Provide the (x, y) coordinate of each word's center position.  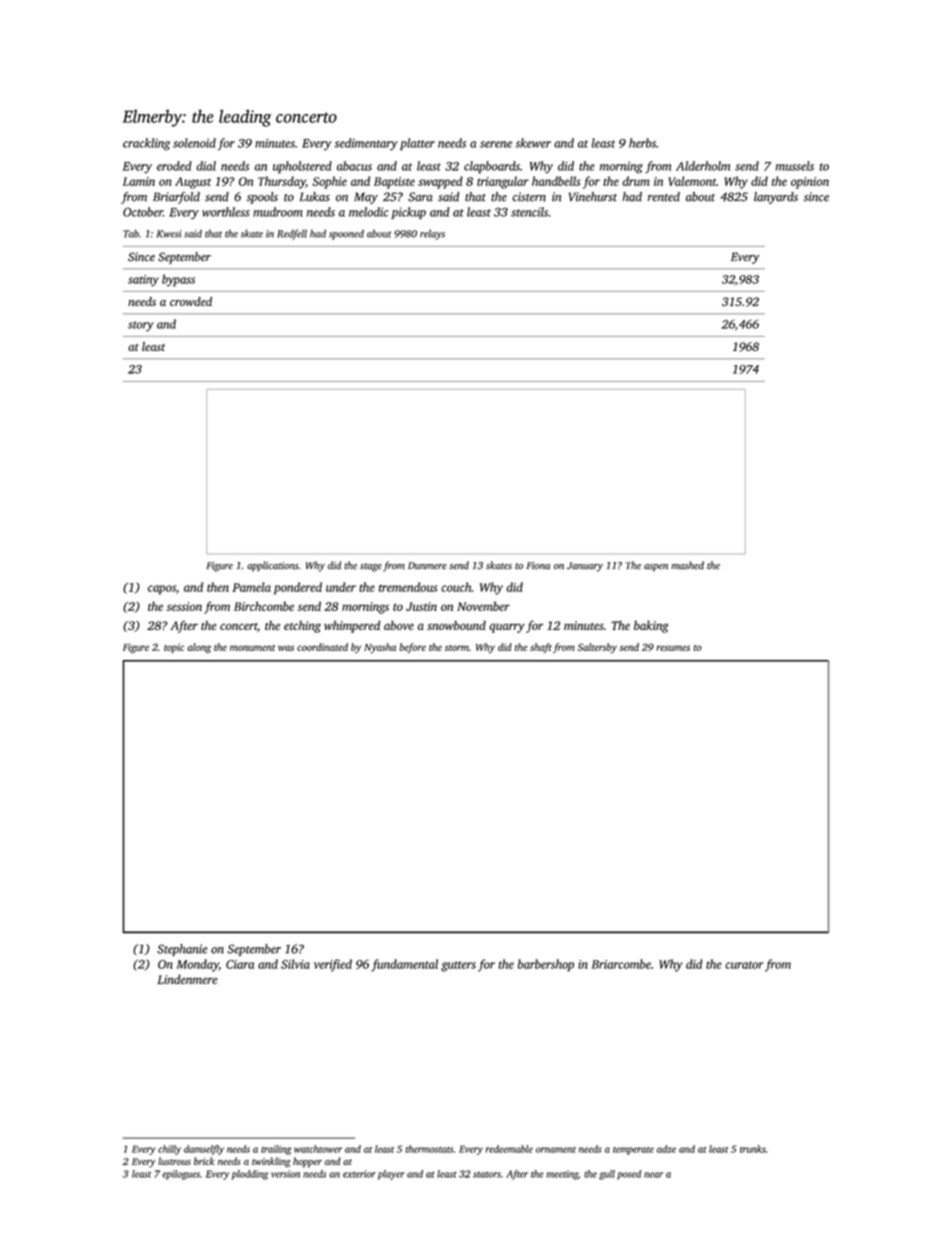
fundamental (404, 965)
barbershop (546, 965)
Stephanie (182, 950)
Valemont (692, 181)
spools (262, 198)
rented (664, 197)
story (140, 326)
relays (432, 234)
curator (744, 965)
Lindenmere (187, 979)
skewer (533, 143)
